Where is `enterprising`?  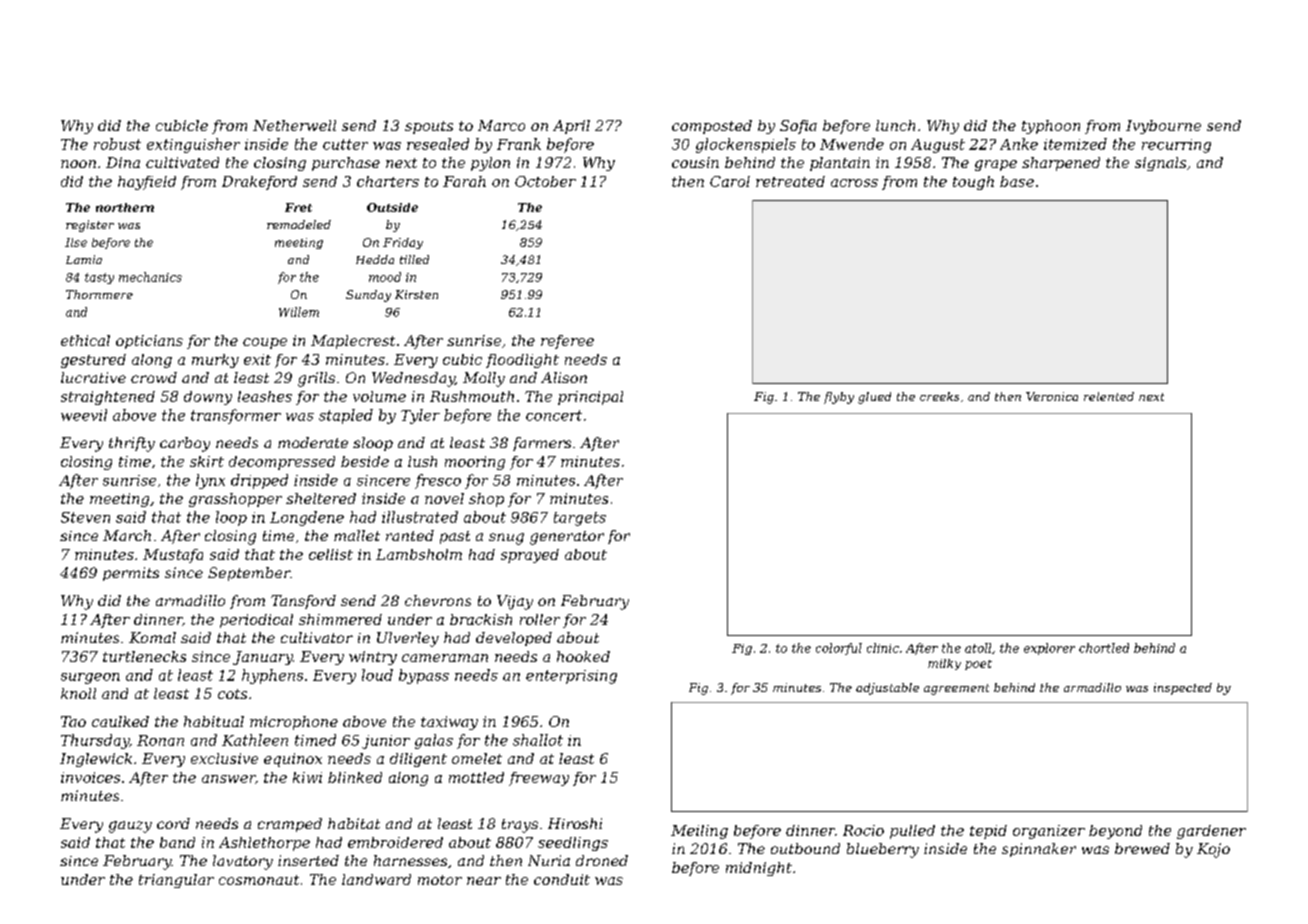 enterprising is located at coordinates (571, 677).
